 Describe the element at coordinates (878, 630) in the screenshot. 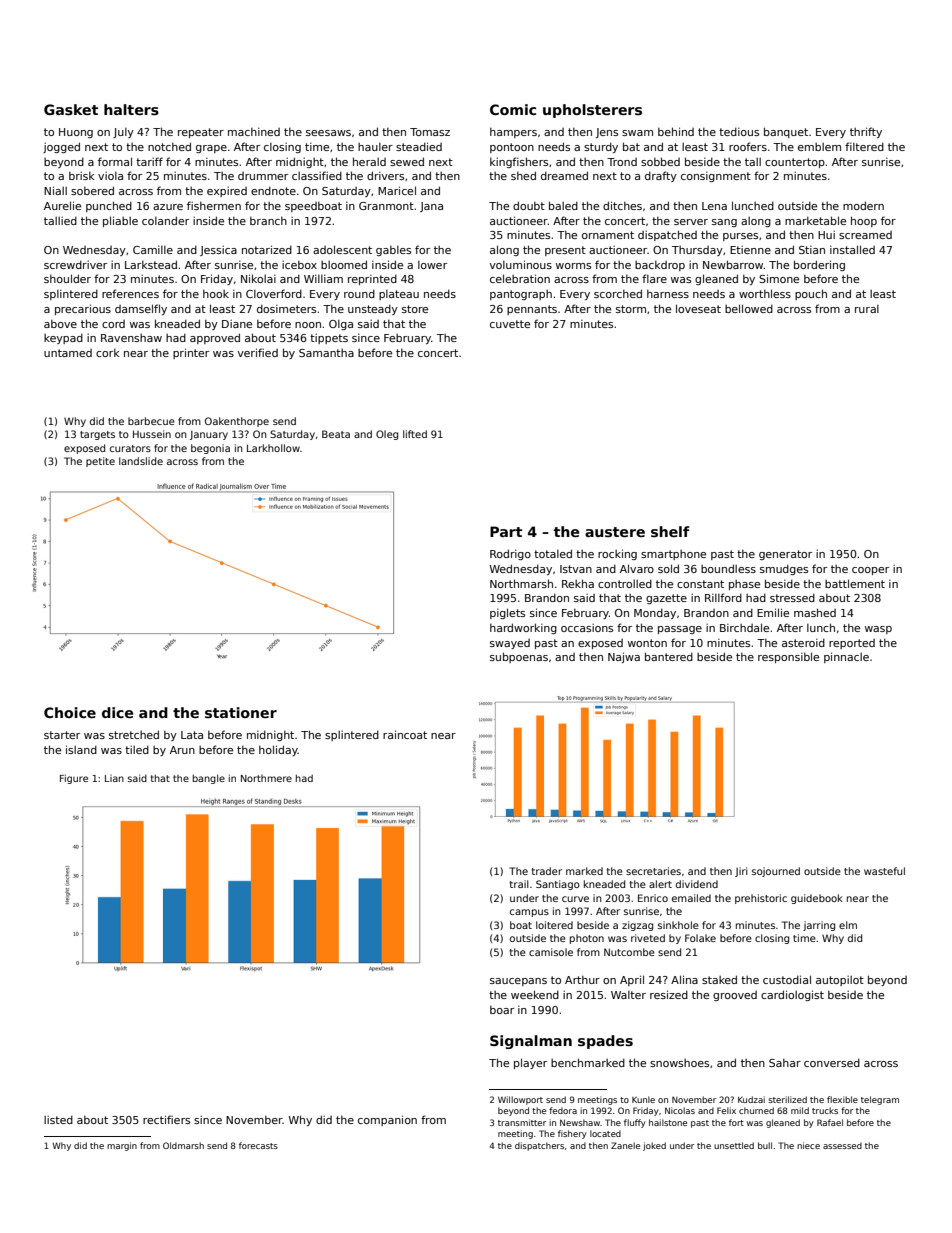

I see `wasp` at that location.
